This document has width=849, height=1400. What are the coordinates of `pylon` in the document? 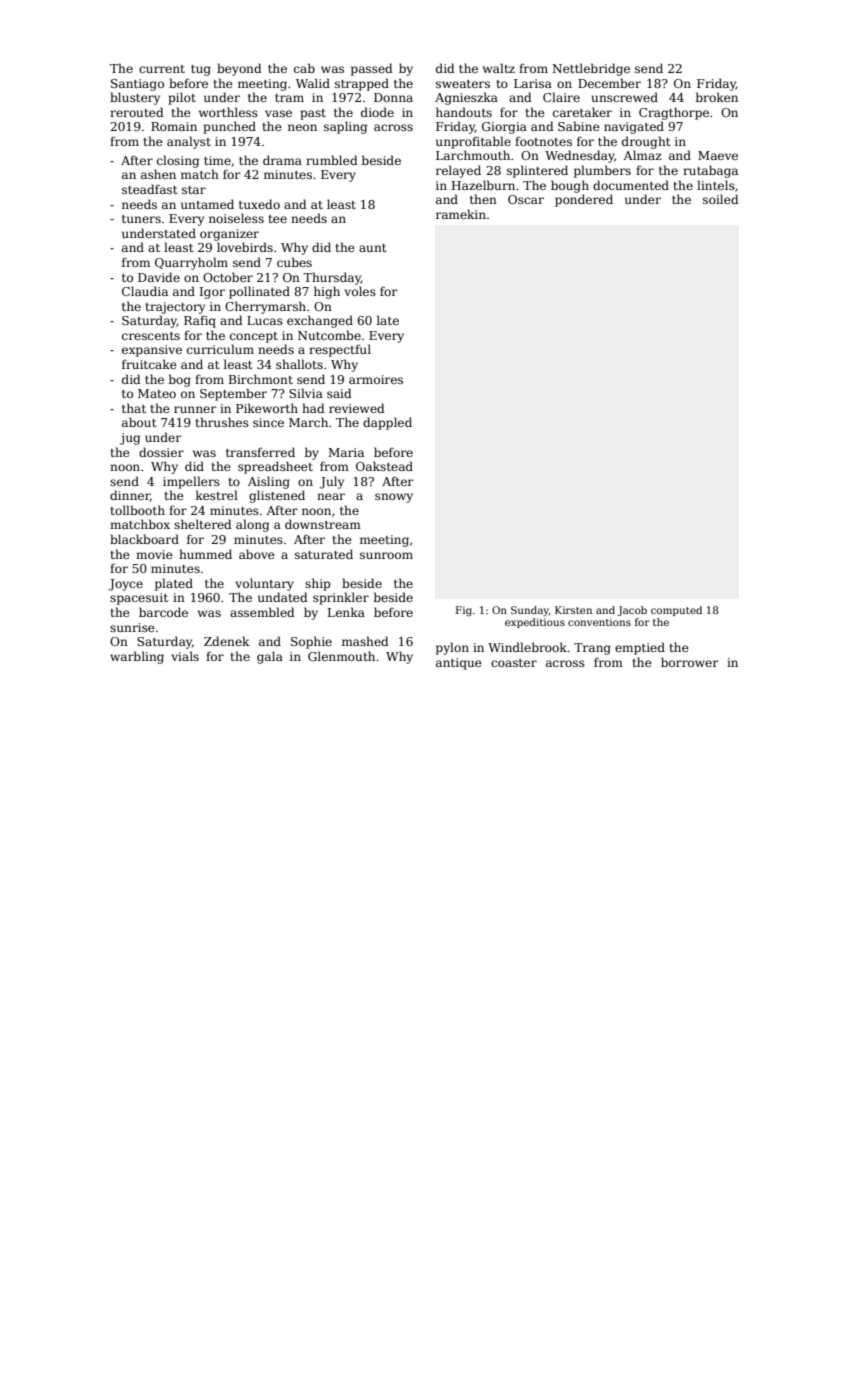 It's located at (452, 648).
